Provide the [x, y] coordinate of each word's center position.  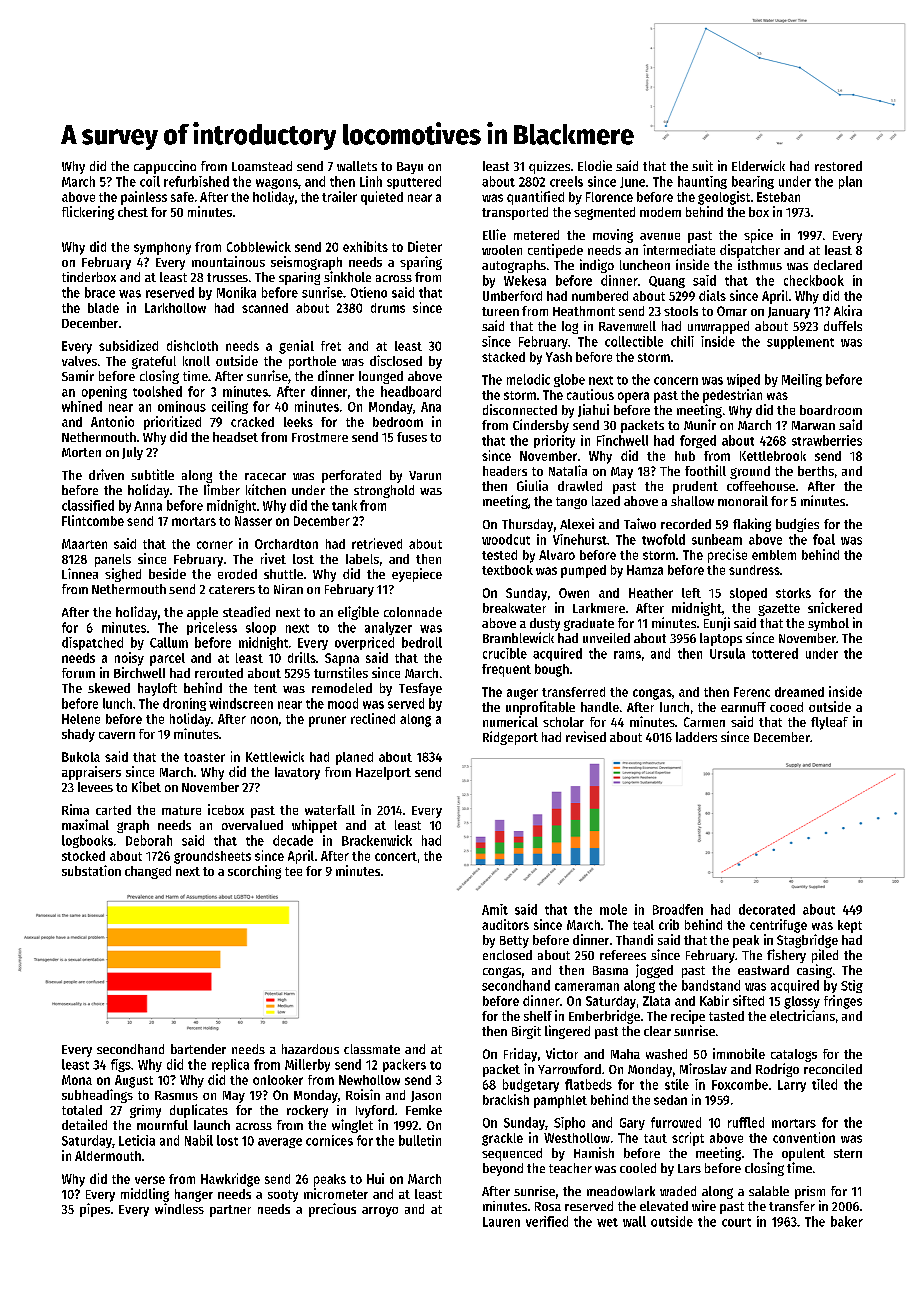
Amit [495, 909]
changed [148, 872]
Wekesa [525, 280]
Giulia [532, 485]
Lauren [501, 1222]
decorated [767, 909]
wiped [743, 380]
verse [150, 1180]
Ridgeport [510, 738]
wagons [277, 184]
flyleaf [829, 723]
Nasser [253, 521]
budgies [797, 525]
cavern [117, 735]
